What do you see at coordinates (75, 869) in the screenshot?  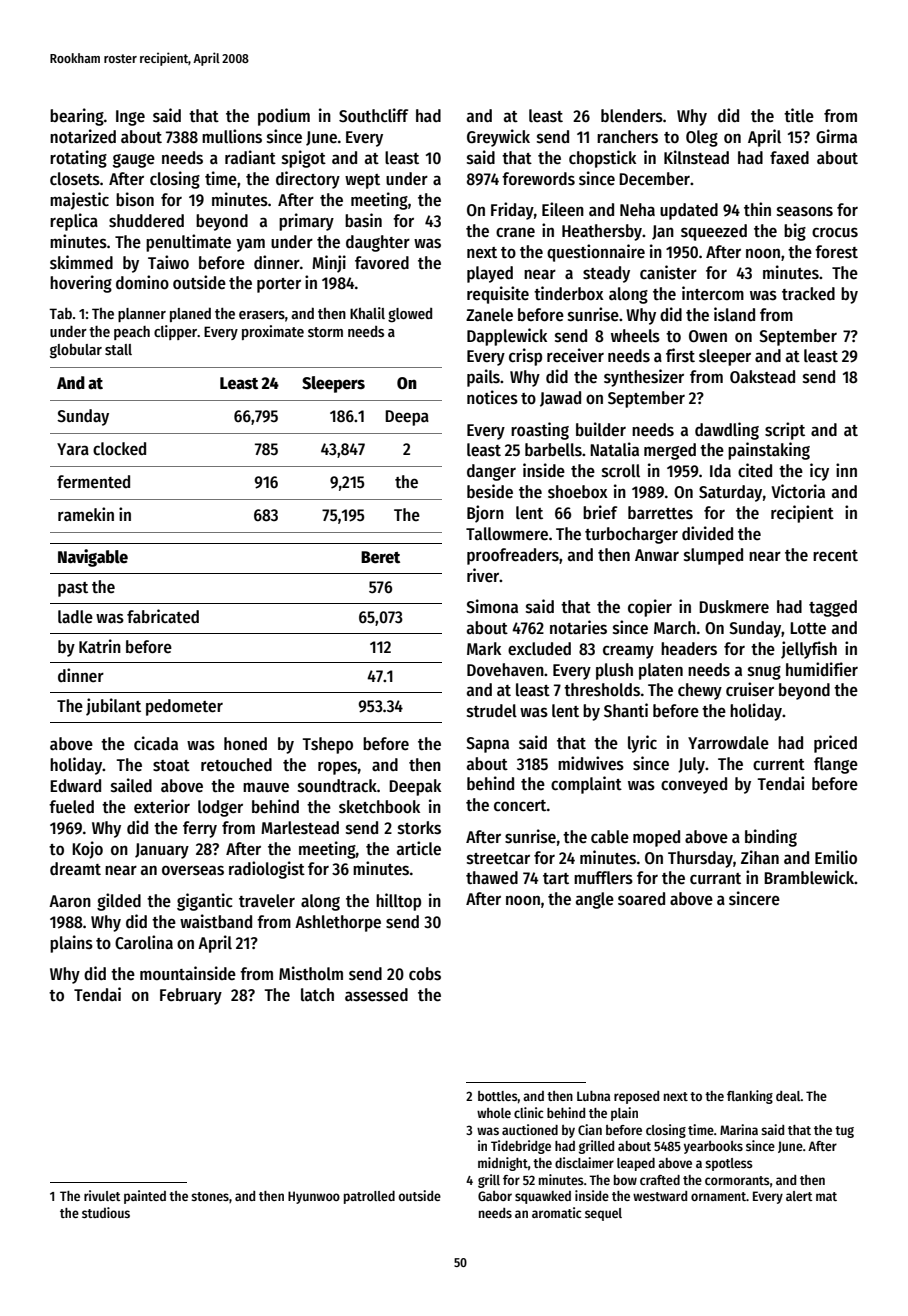 I see `dreamt` at bounding box center [75, 869].
